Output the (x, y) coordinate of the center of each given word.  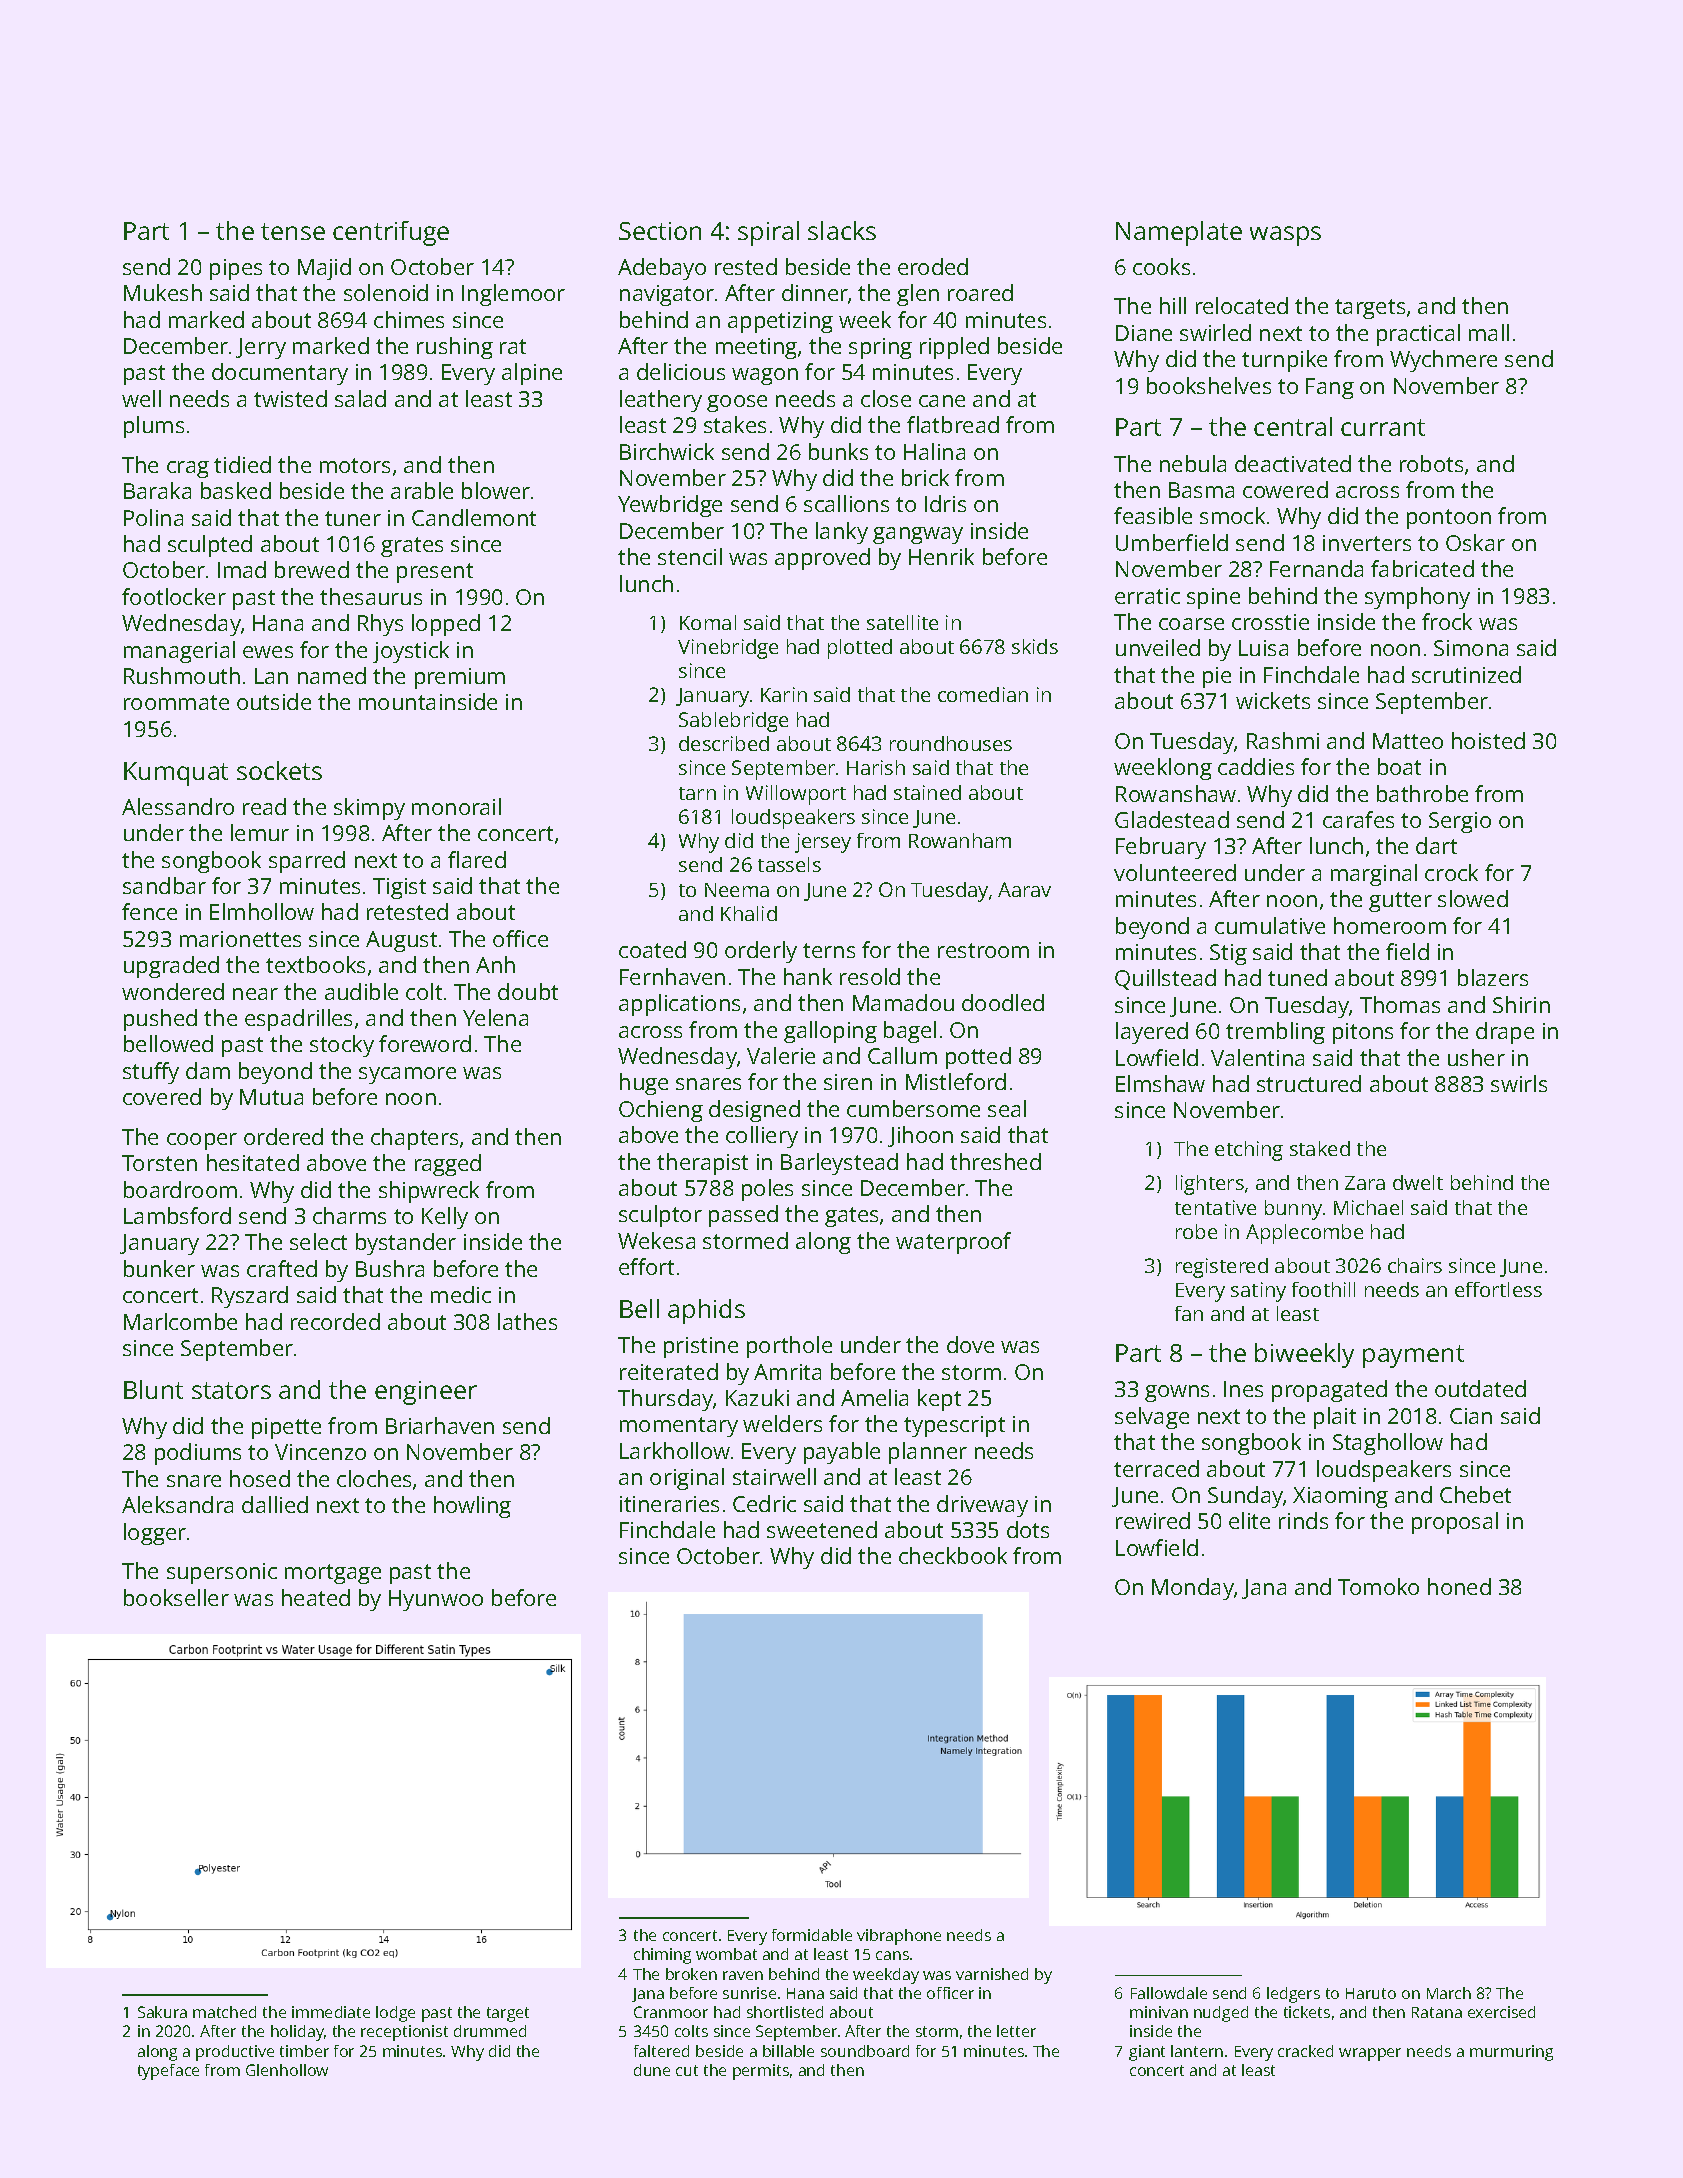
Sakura (162, 2012)
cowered (1285, 489)
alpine (532, 374)
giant (1147, 2053)
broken (691, 1974)
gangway (918, 535)
